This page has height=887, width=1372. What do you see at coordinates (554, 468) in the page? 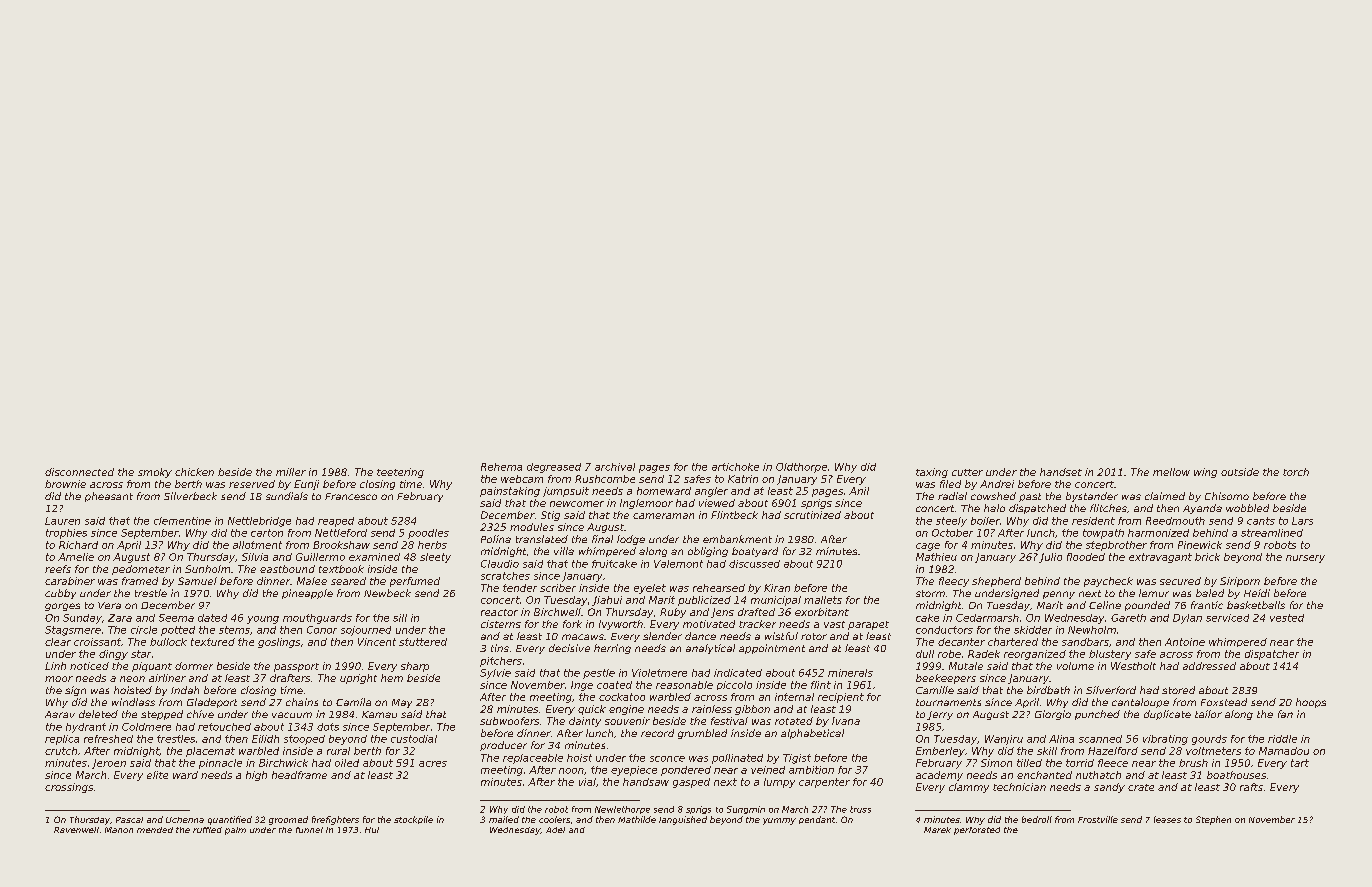
I see `degreased` at bounding box center [554, 468].
